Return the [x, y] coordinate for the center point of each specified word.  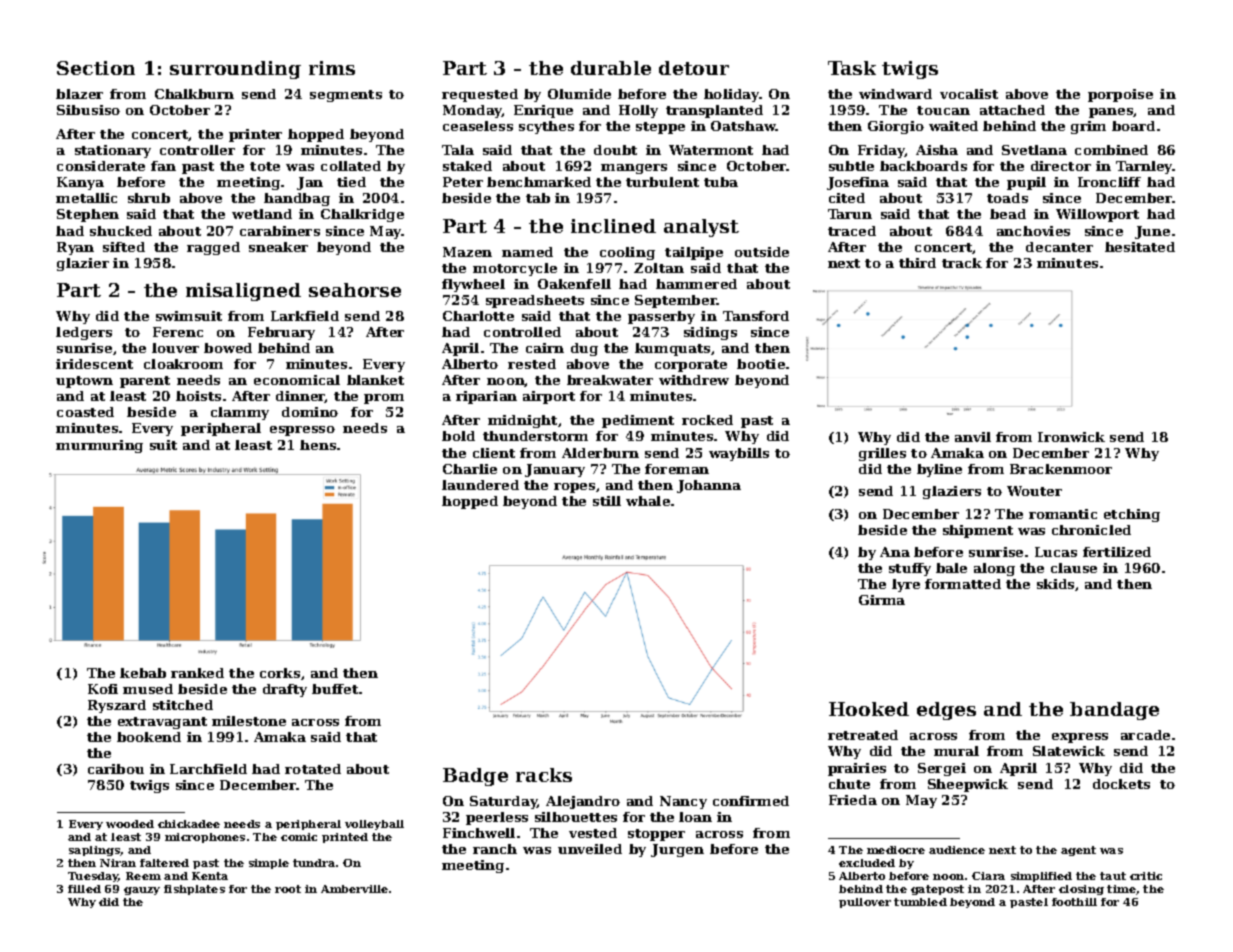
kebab [143, 673]
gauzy [142, 891]
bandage [1114, 711]
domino [310, 412]
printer [255, 135]
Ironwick [1071, 437]
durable [611, 68]
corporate [691, 366]
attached [1012, 110]
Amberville [354, 889]
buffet [335, 689]
